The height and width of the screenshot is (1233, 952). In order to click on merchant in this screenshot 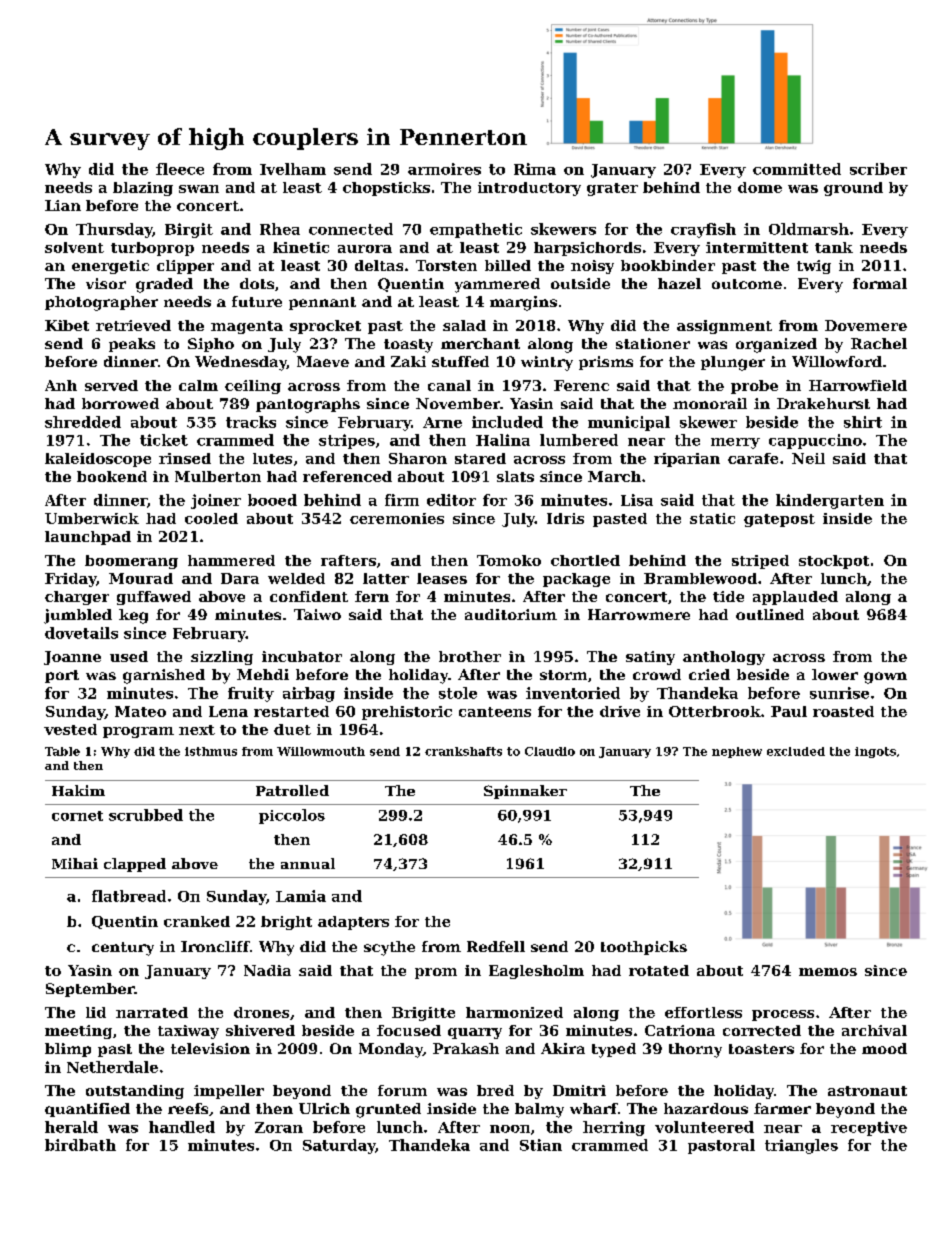, I will do `click(480, 343)`.
